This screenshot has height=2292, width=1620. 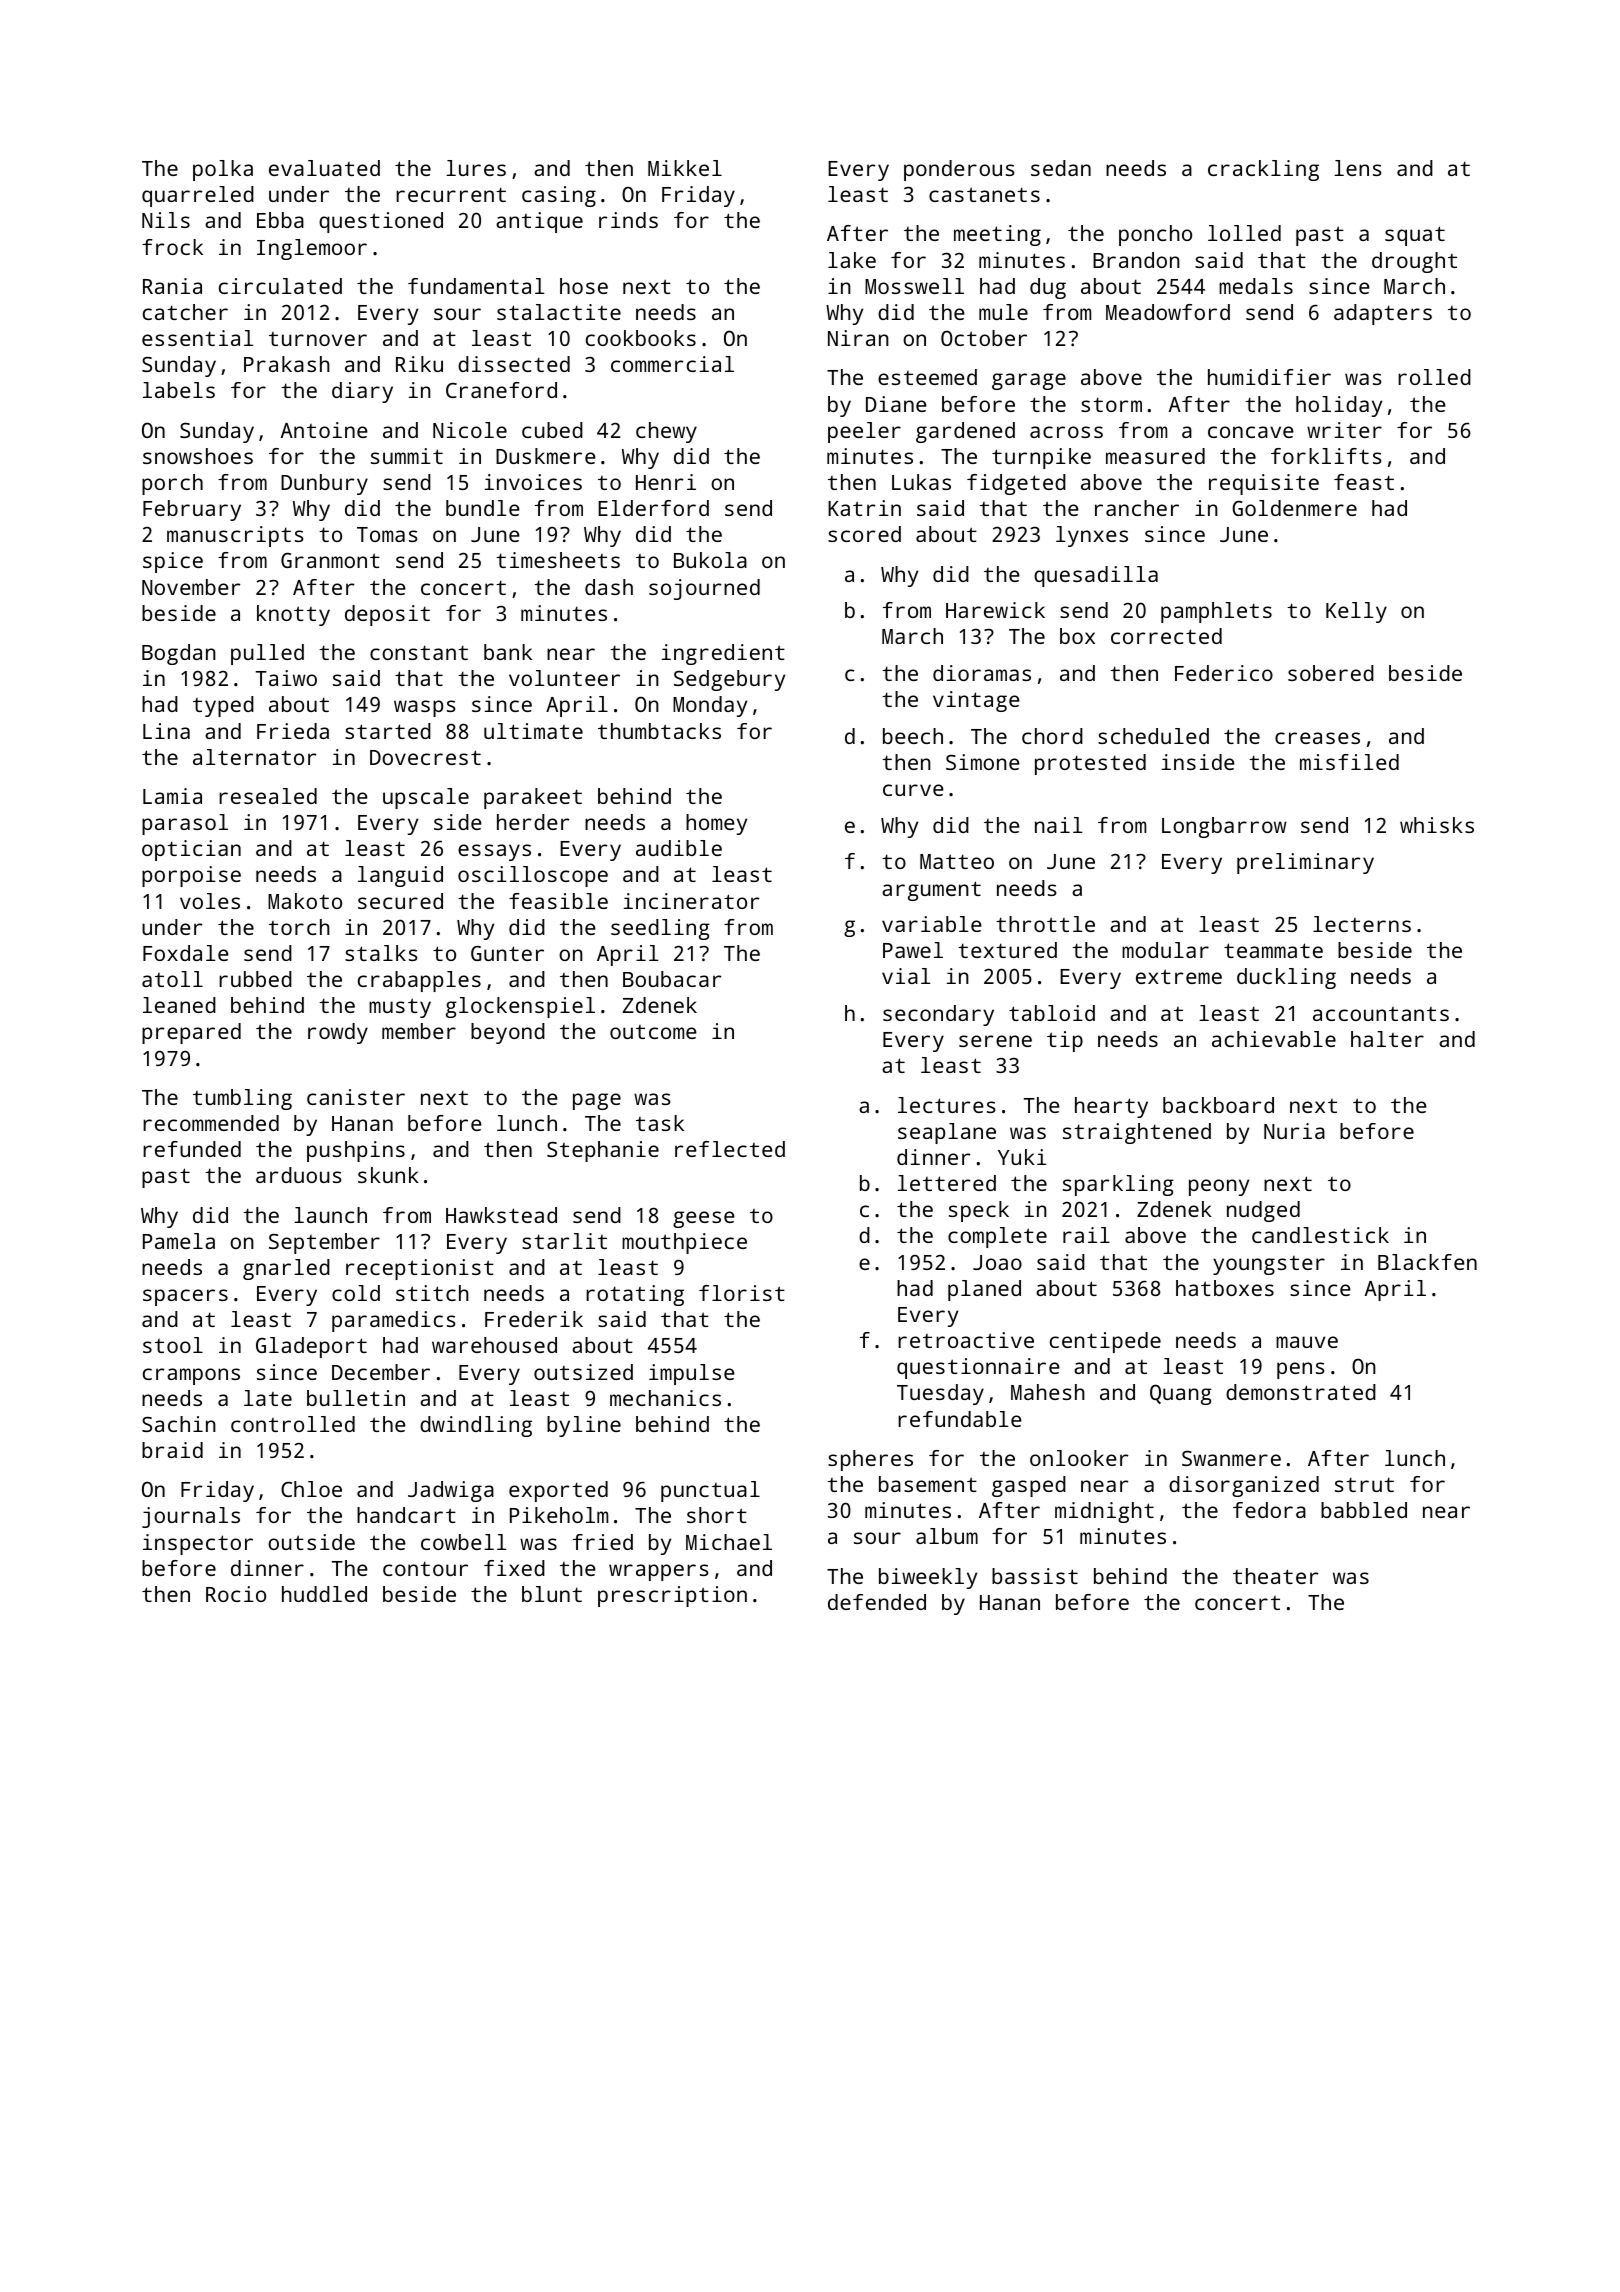 I want to click on polka, so click(x=223, y=170).
